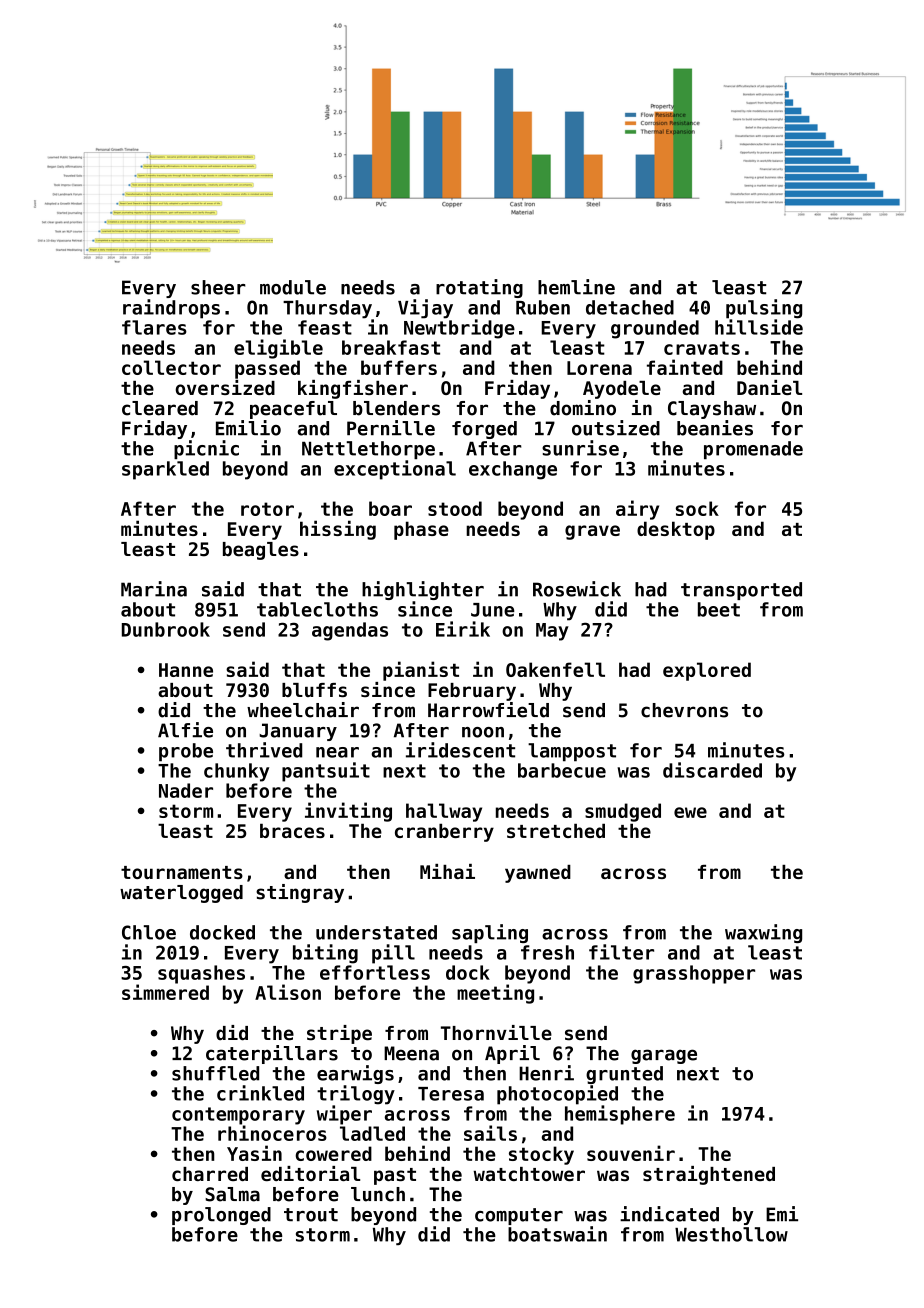 The image size is (924, 1308). I want to click on pulsing, so click(764, 309).
